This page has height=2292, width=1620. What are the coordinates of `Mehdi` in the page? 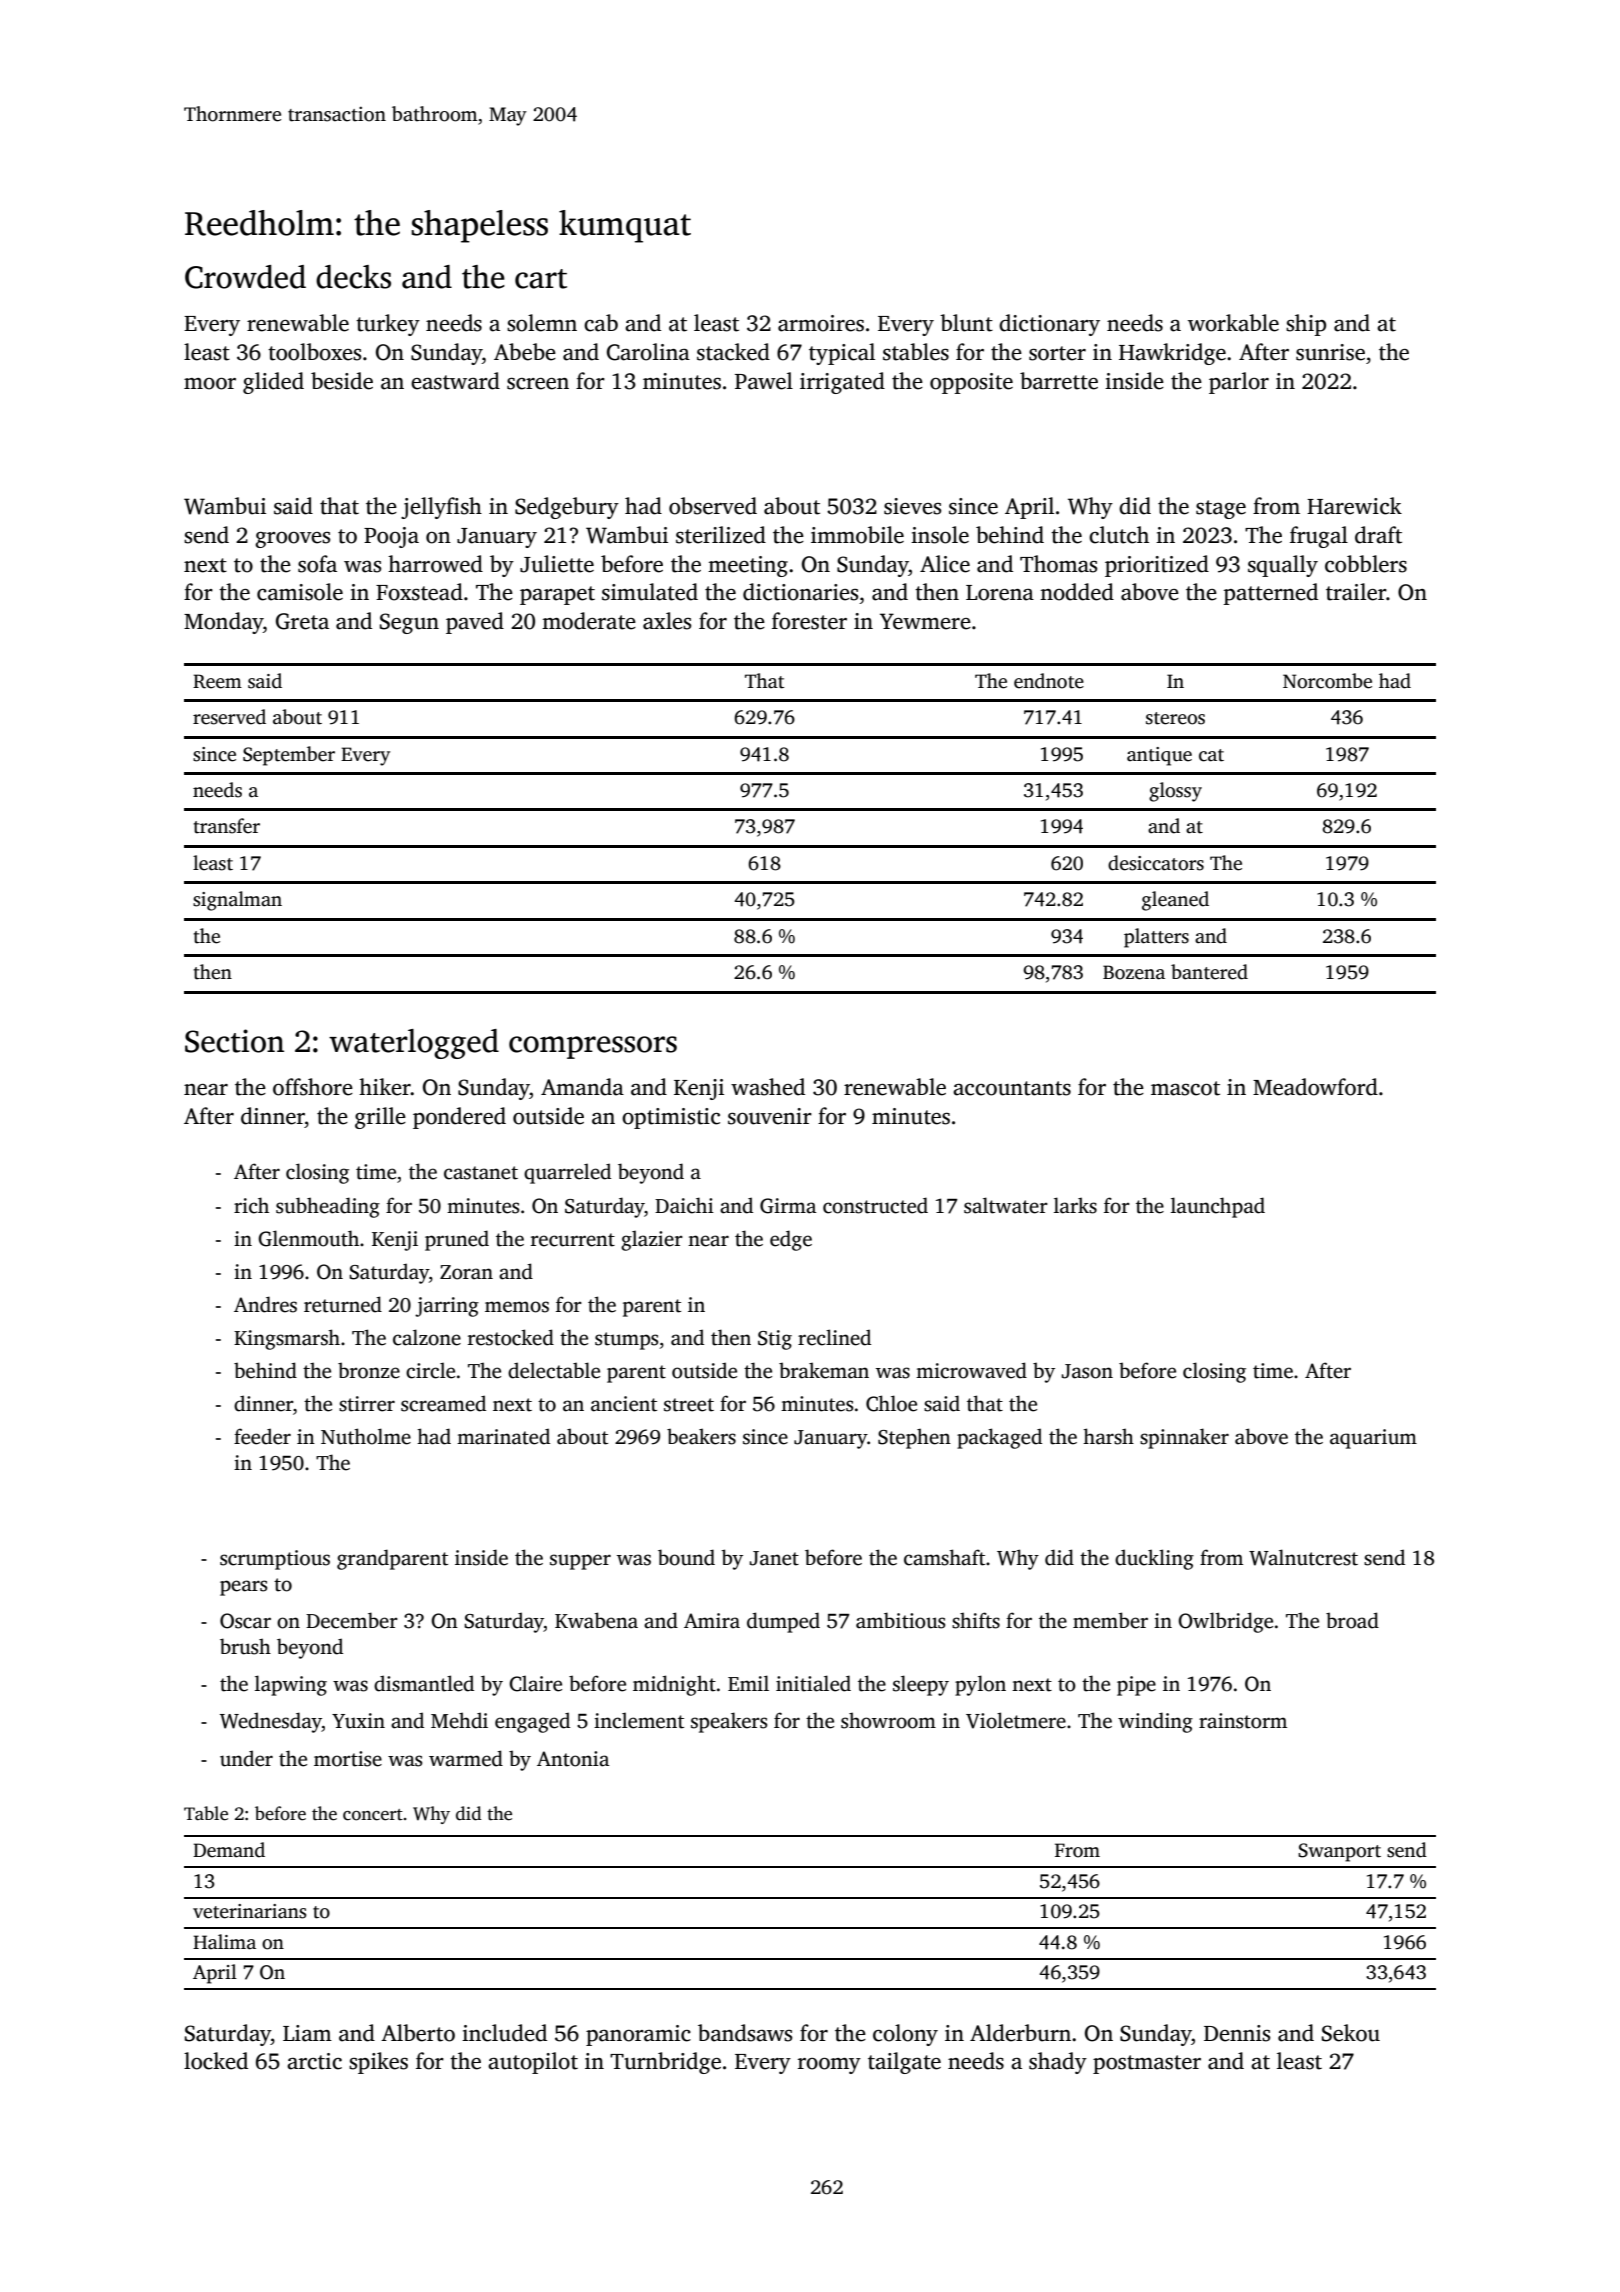 It's located at (459, 1720).
